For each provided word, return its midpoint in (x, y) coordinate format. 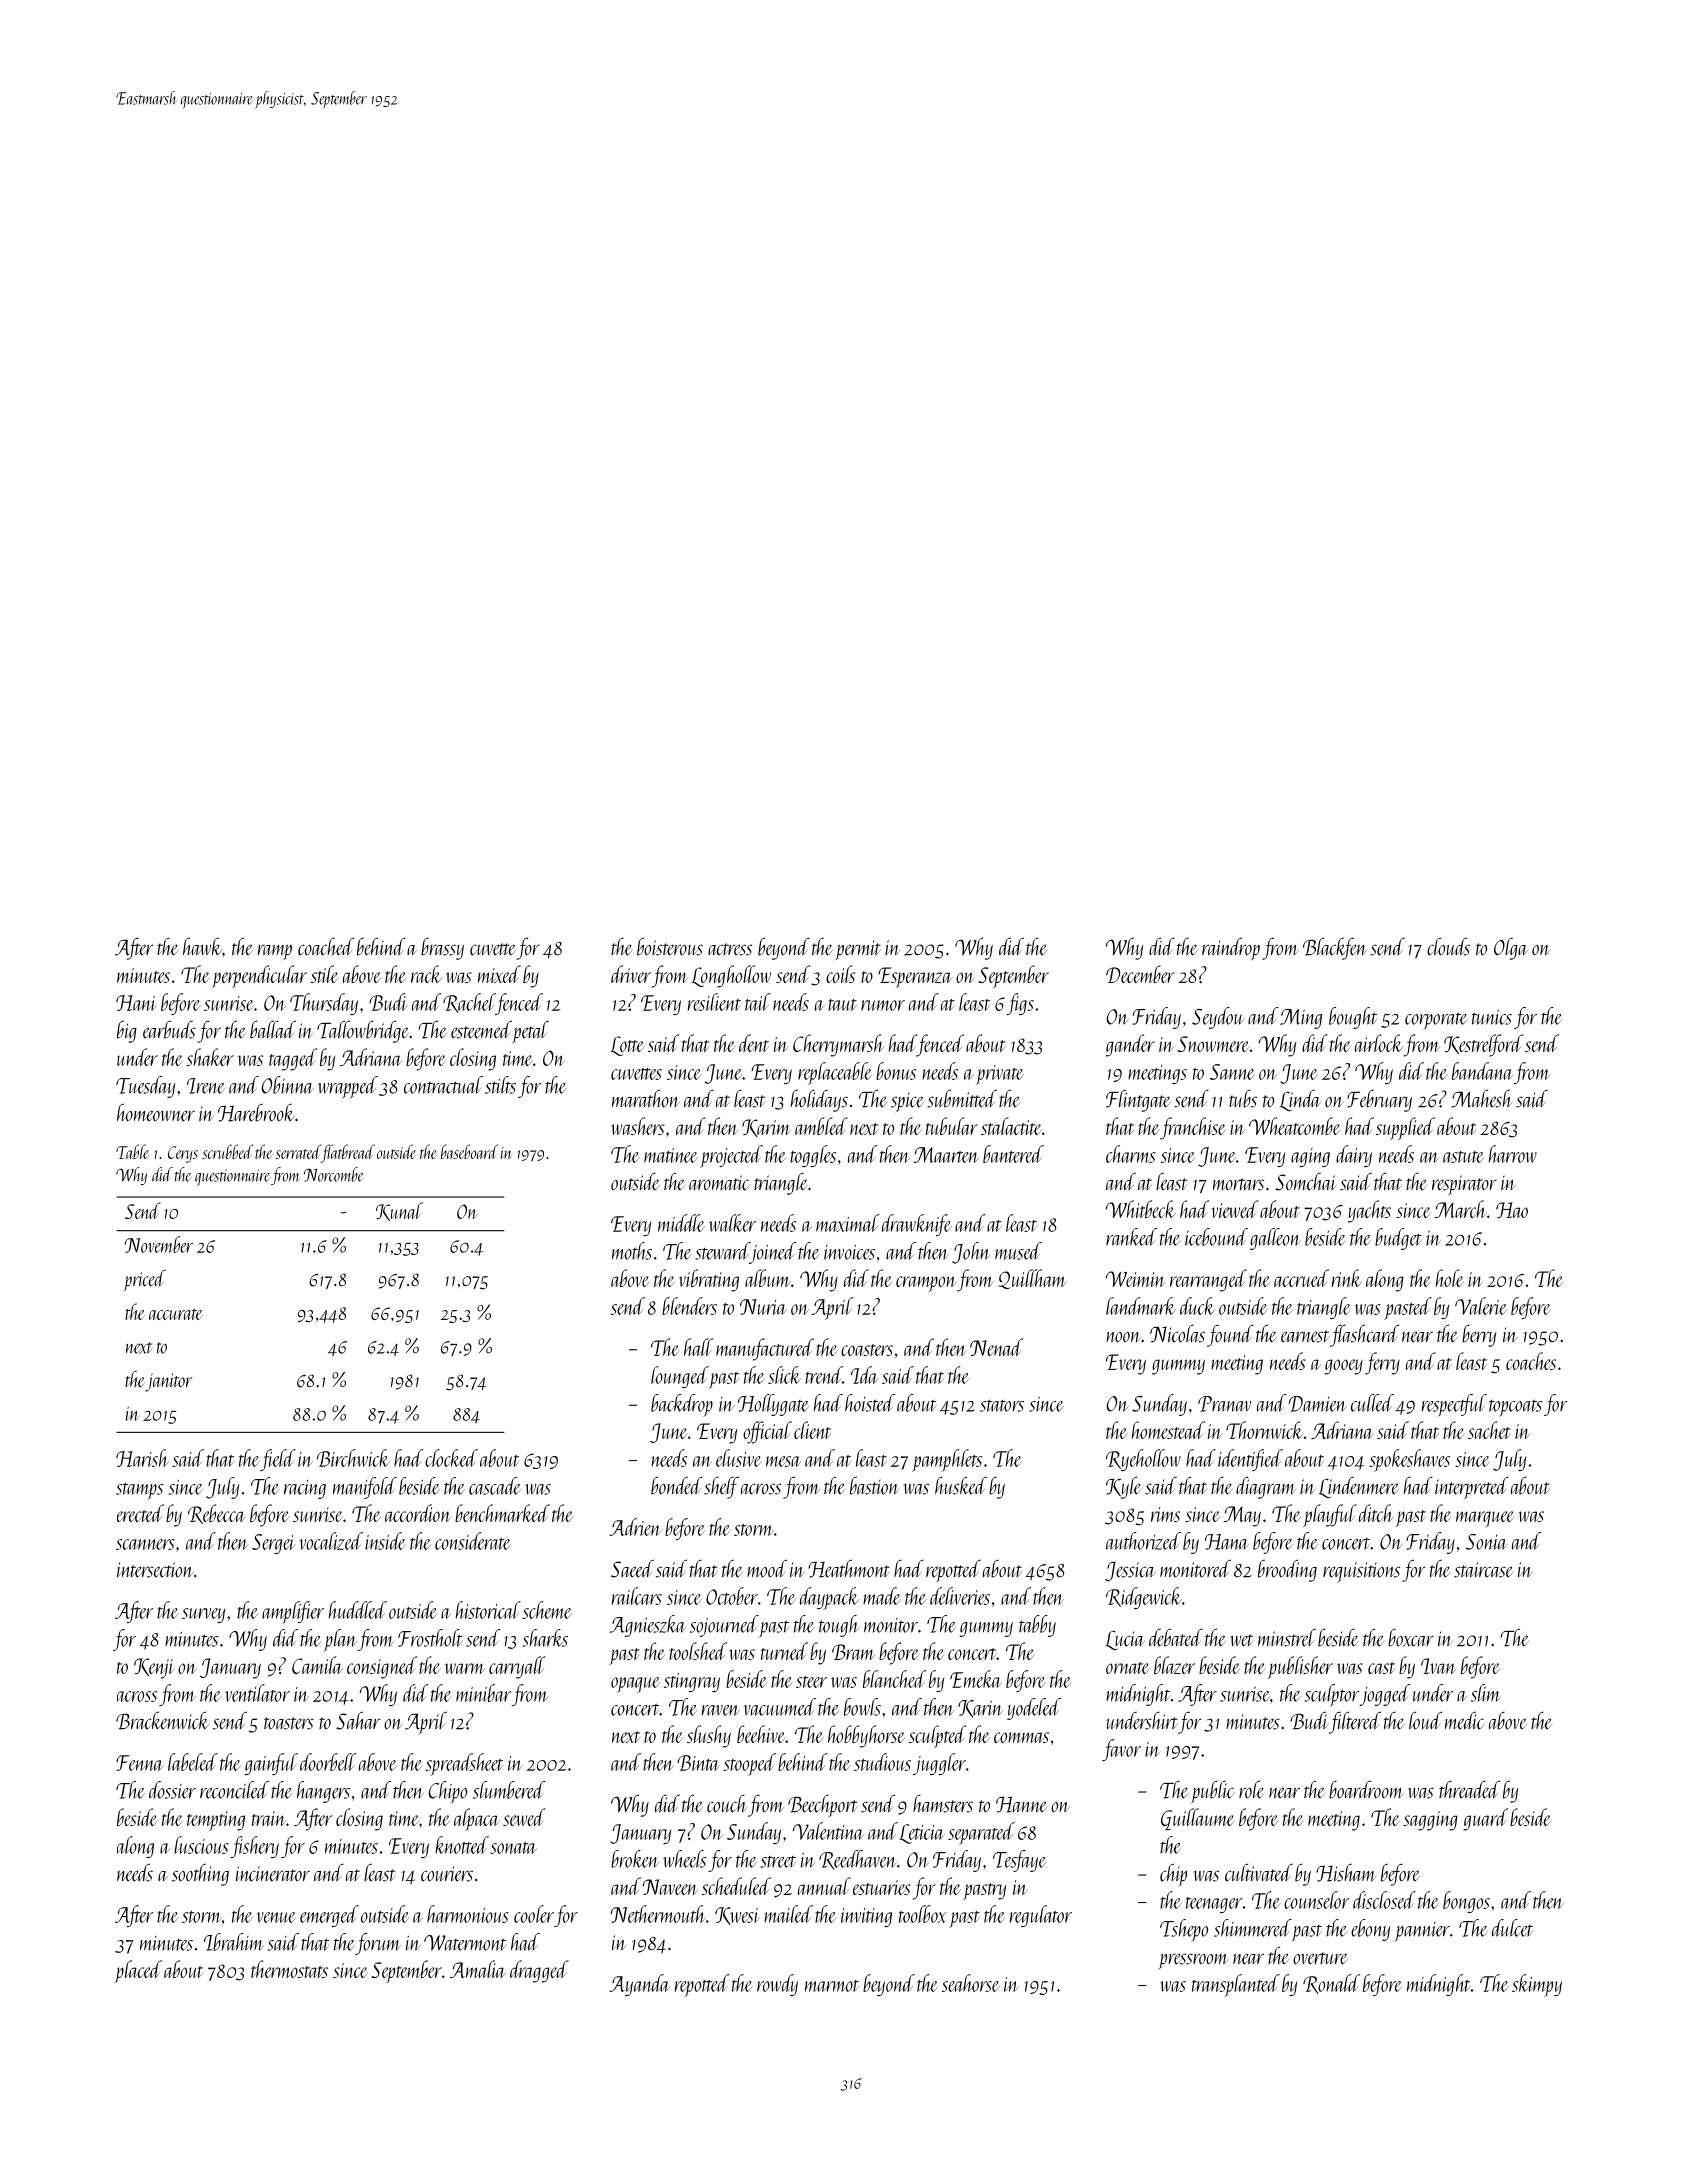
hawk (202, 946)
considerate (473, 1541)
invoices (849, 1252)
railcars (637, 1596)
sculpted (938, 1736)
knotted (462, 1845)
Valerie (1480, 1306)
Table (132, 1151)
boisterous (670, 946)
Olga (1511, 948)
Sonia (1487, 1542)
